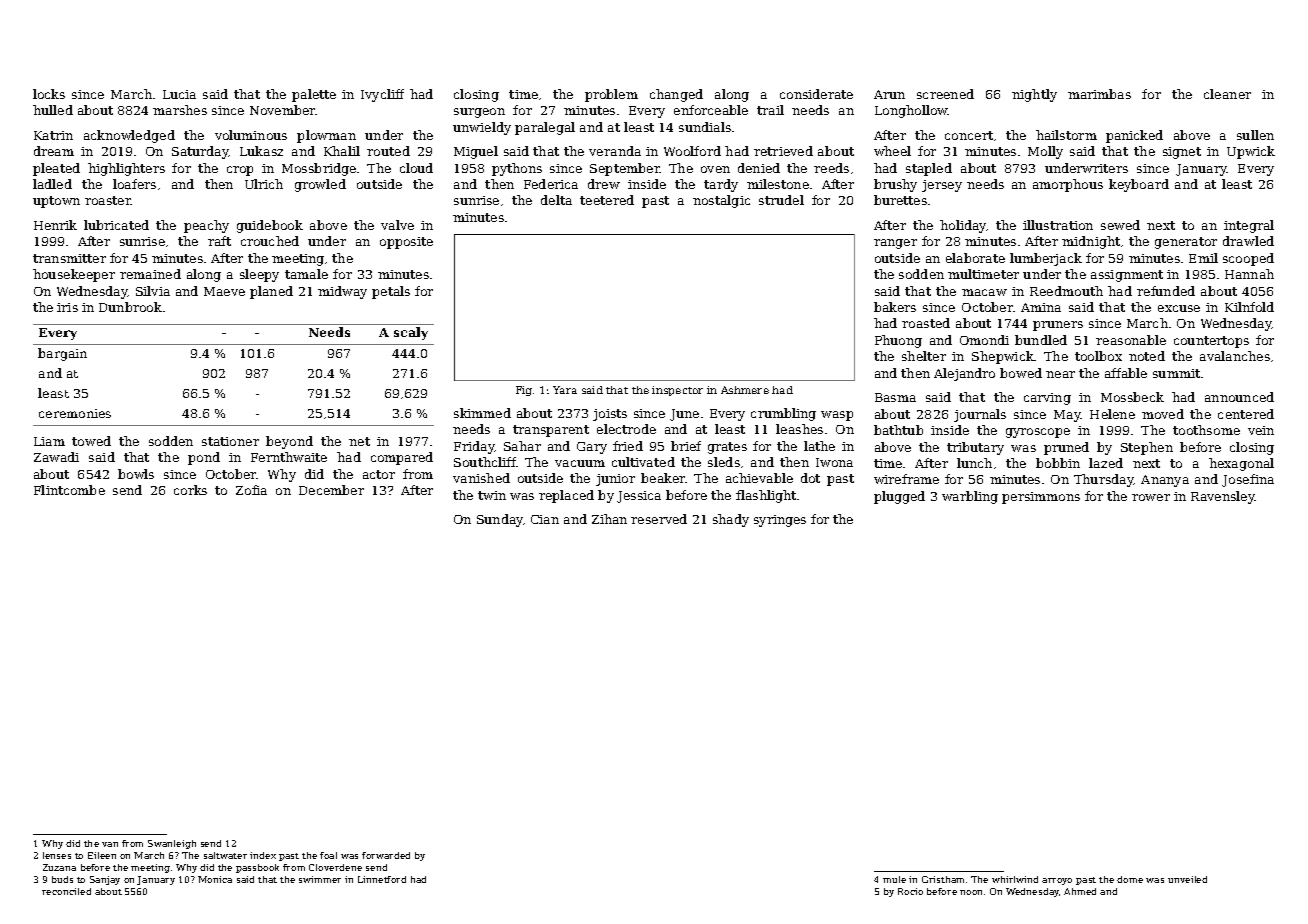 This screenshot has height=924, width=1308. Describe the element at coordinates (611, 95) in the screenshot. I see `problem` at that location.
